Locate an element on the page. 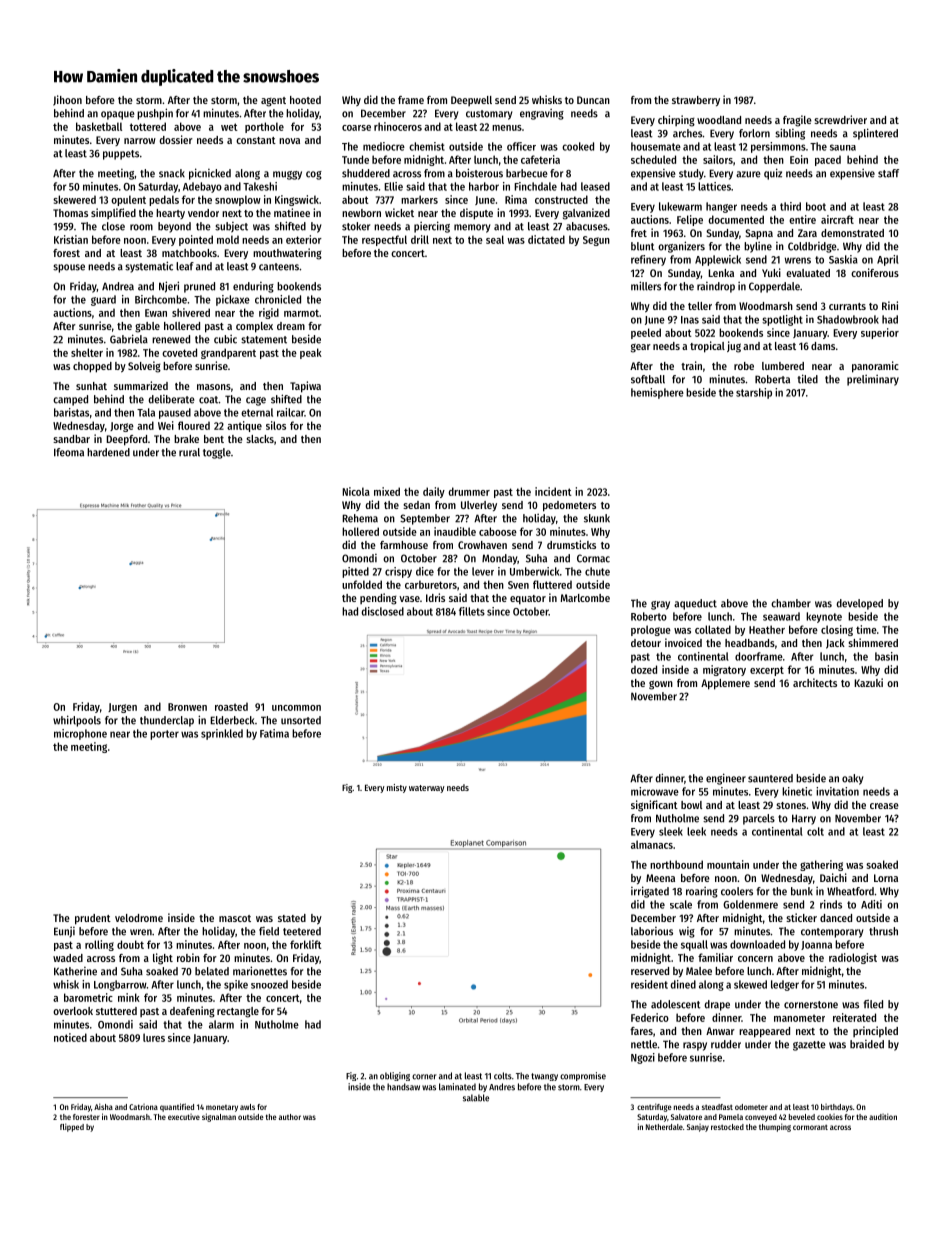 This image has height=1233, width=952. executive is located at coordinates (184, 1117).
